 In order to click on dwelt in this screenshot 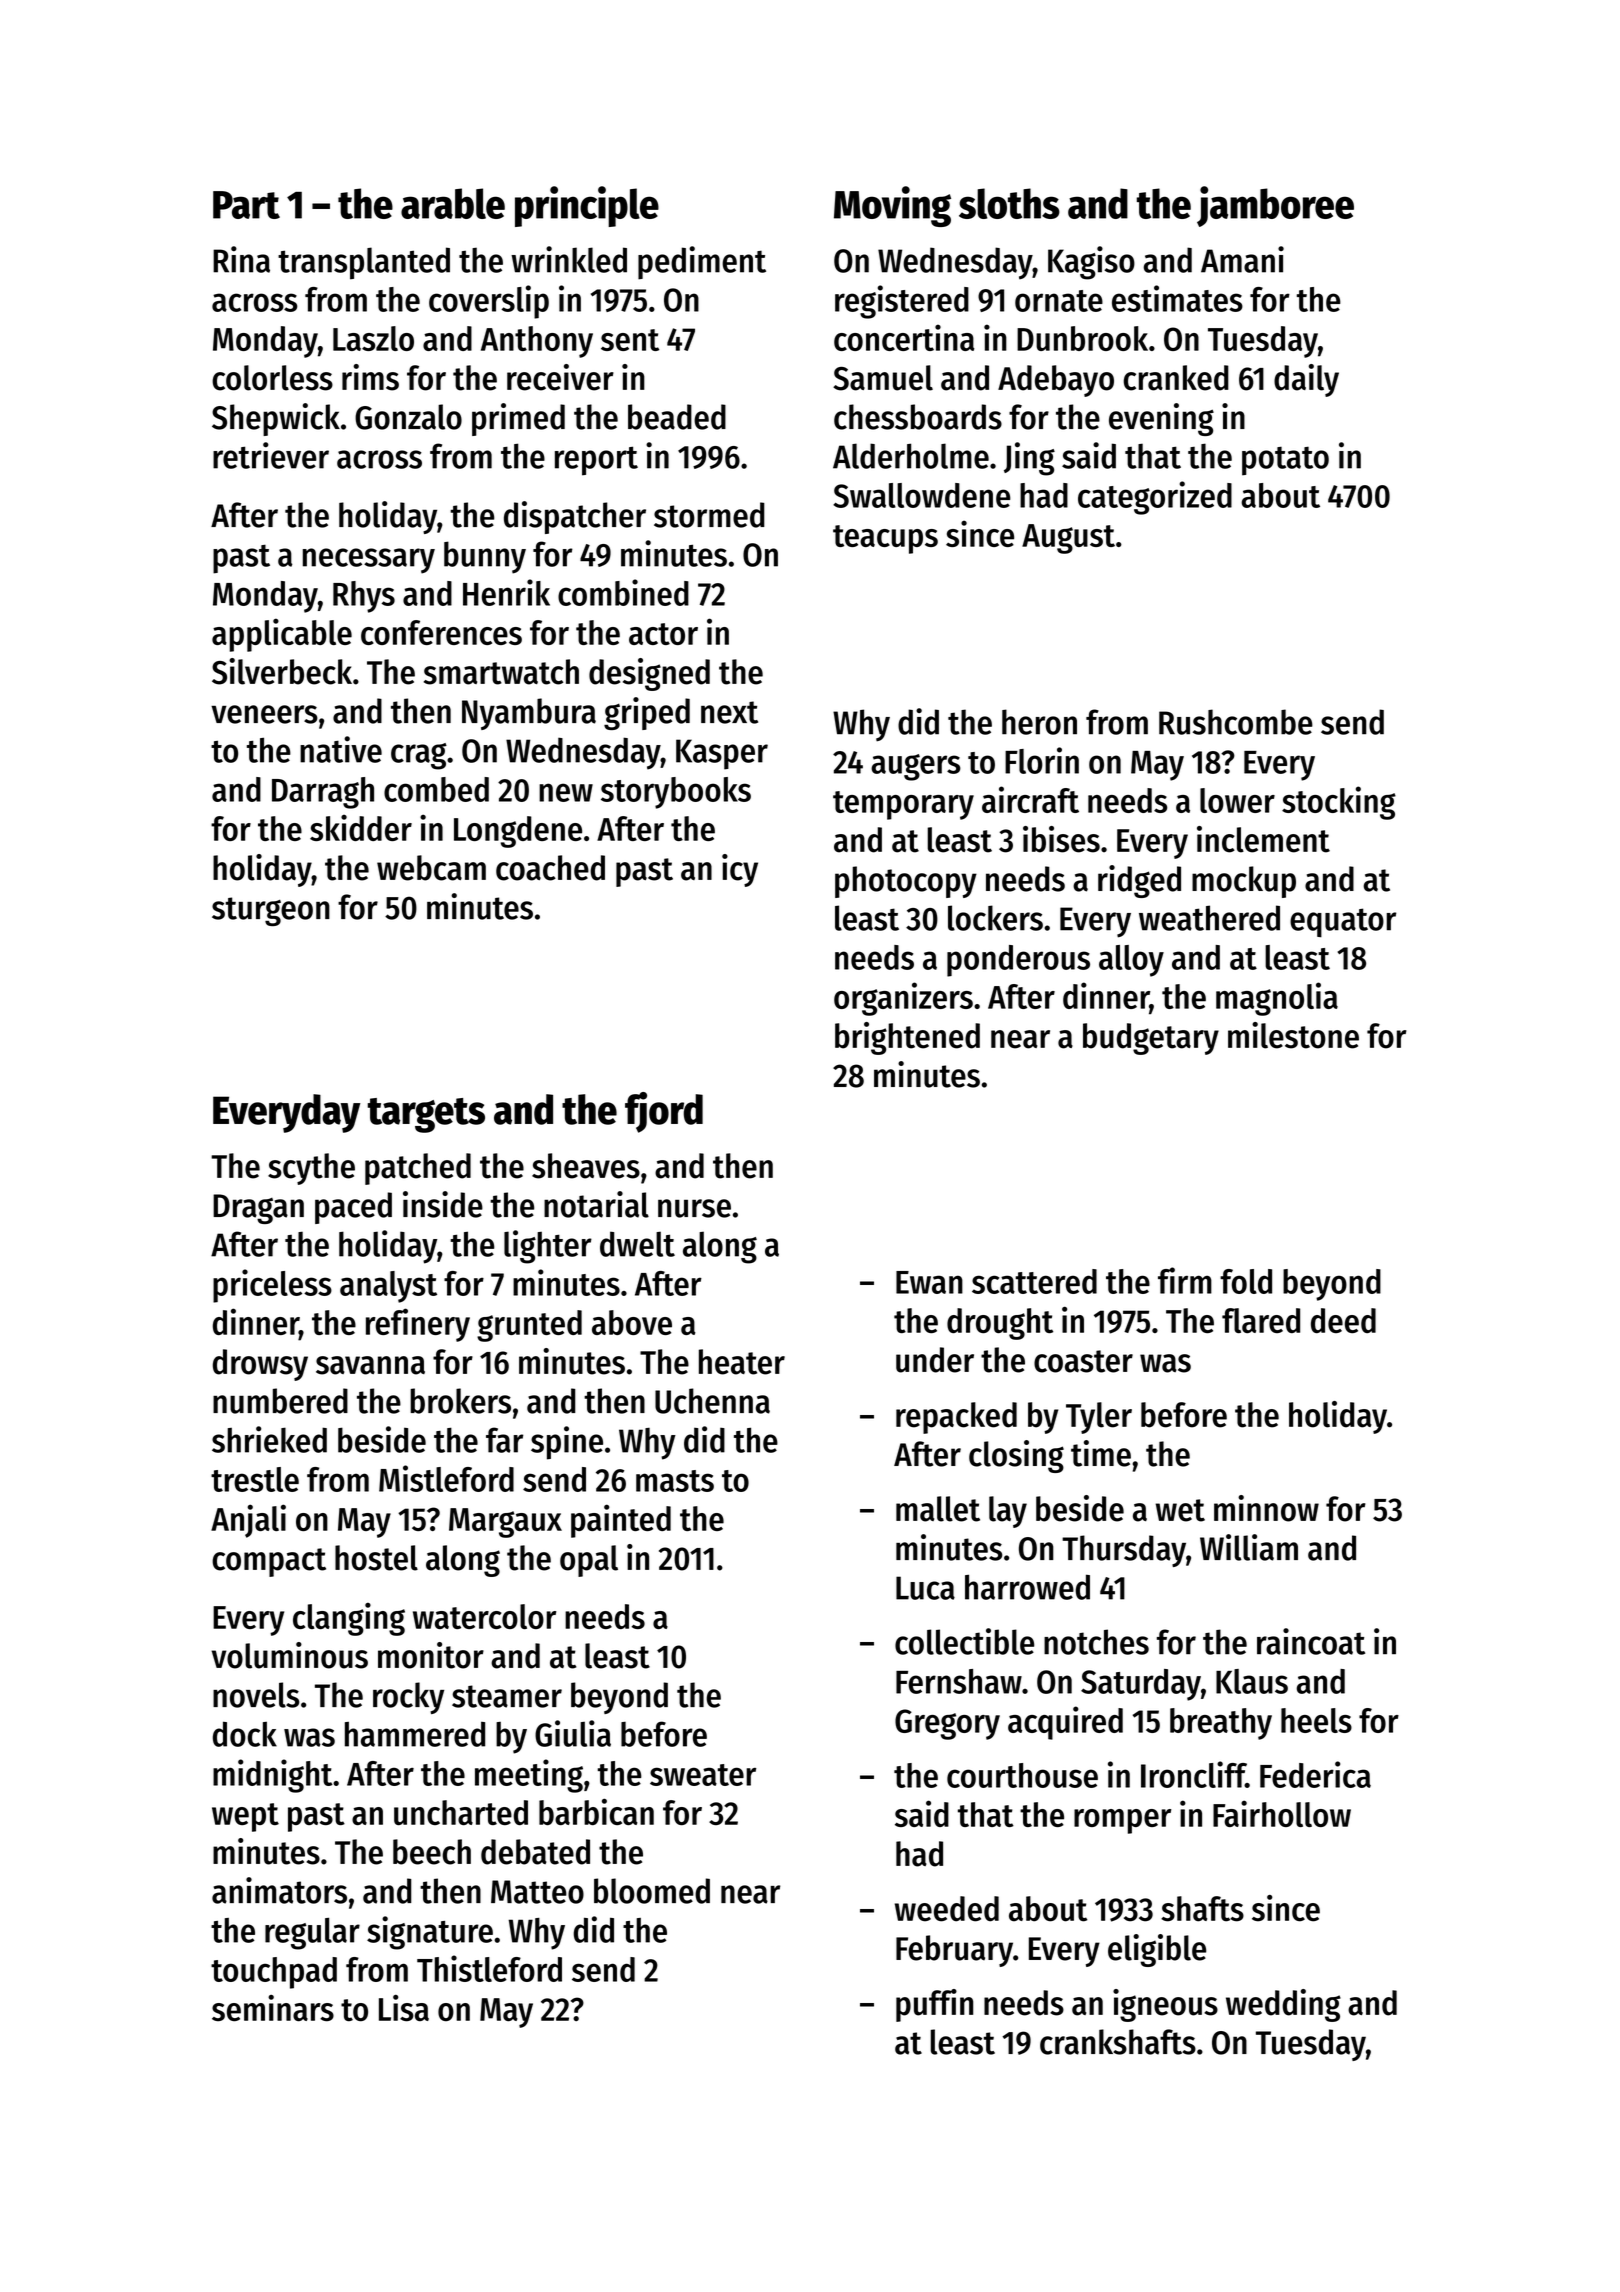, I will do `click(637, 1244)`.
